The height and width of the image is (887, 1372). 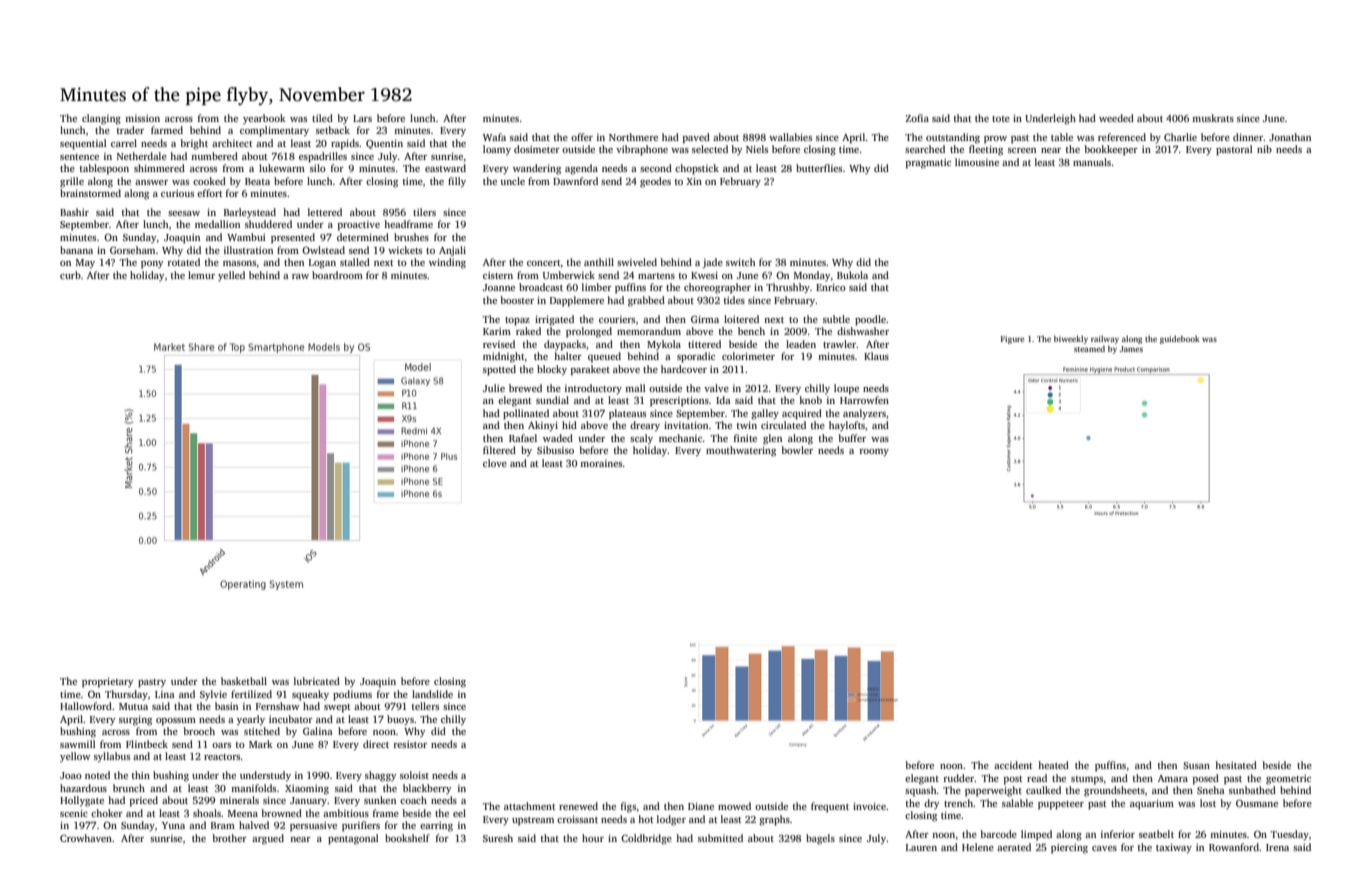 I want to click on roomy, so click(x=874, y=453).
